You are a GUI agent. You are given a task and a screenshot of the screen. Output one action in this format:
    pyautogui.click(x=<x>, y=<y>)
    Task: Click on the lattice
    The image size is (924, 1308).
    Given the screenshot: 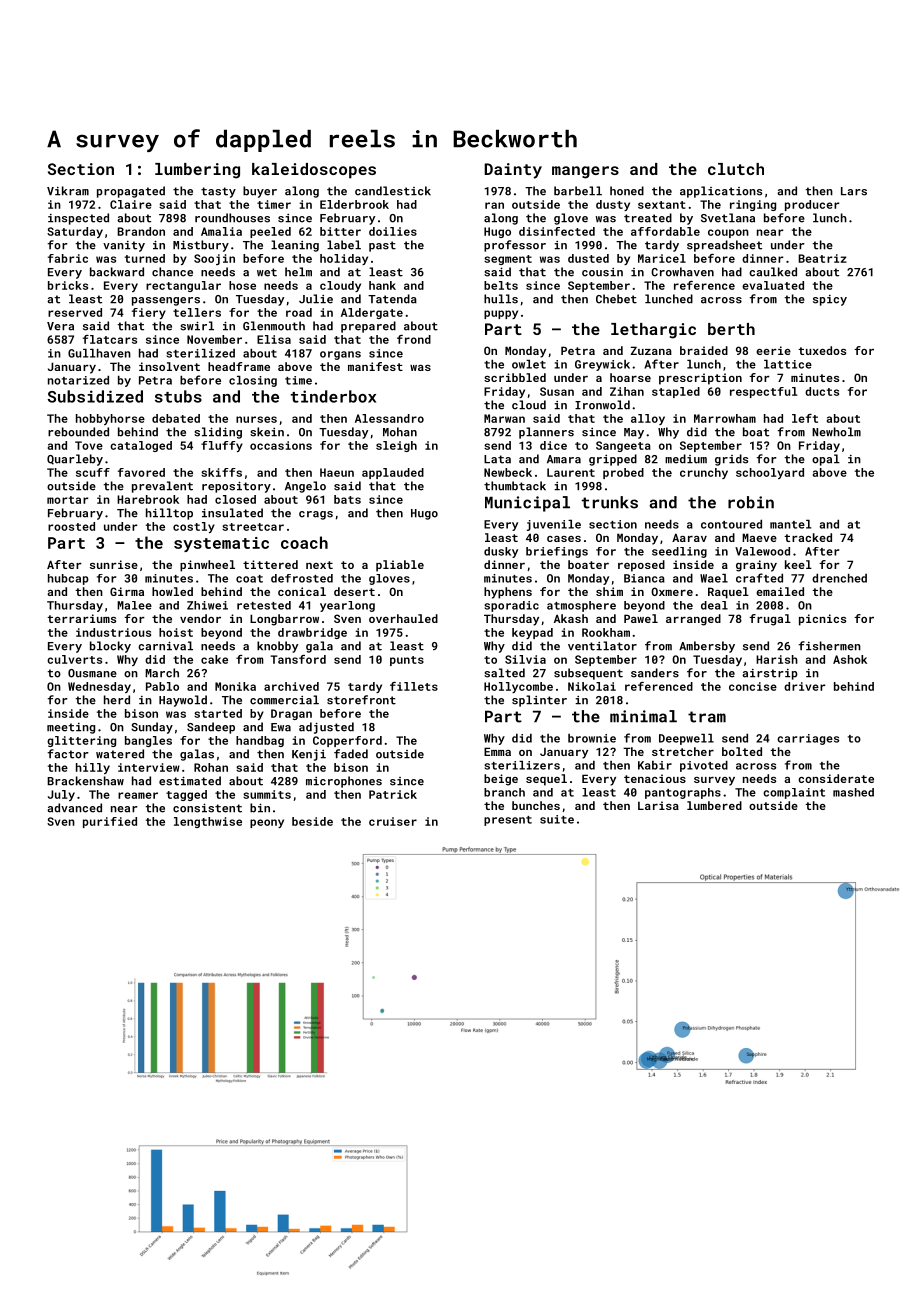 What is the action you would take?
    pyautogui.click(x=788, y=364)
